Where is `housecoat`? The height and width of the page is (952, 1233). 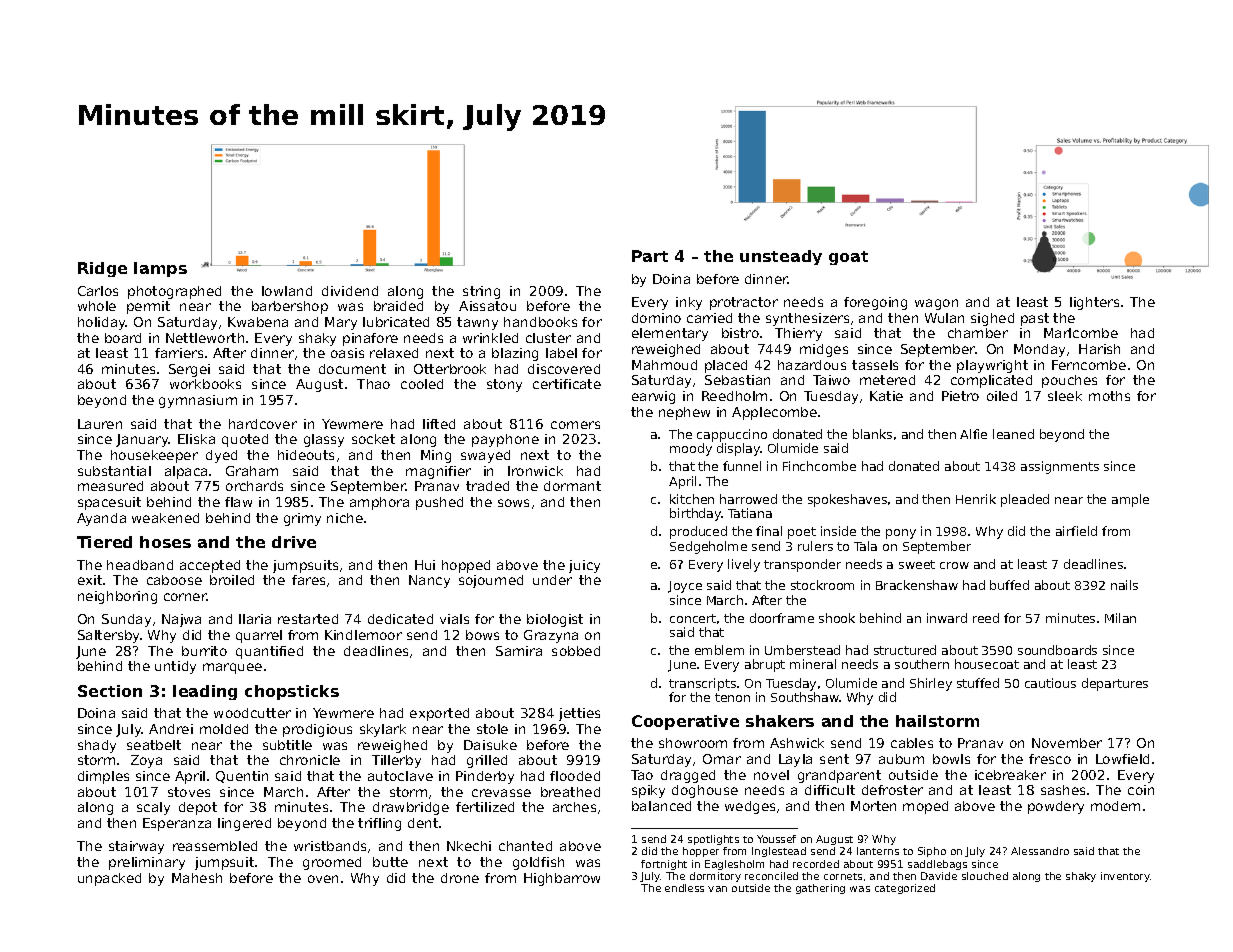 housecoat is located at coordinates (987, 664).
